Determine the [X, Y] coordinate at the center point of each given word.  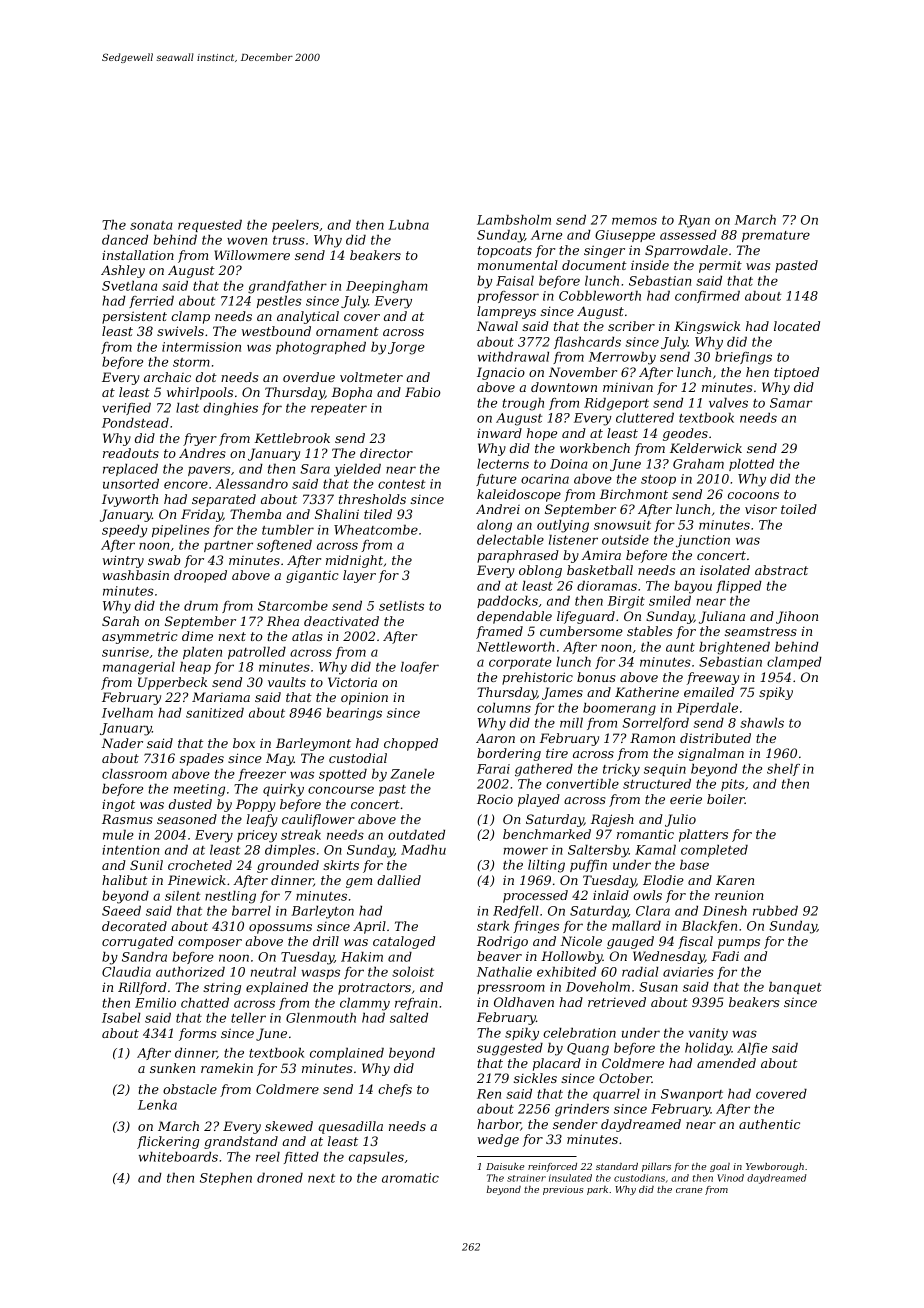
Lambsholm [514, 220]
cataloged [404, 942]
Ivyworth [130, 500]
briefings [743, 358]
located [797, 326]
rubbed [775, 911]
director [386, 453]
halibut [125, 880]
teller [248, 1018]
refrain [416, 1004]
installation [138, 255]
